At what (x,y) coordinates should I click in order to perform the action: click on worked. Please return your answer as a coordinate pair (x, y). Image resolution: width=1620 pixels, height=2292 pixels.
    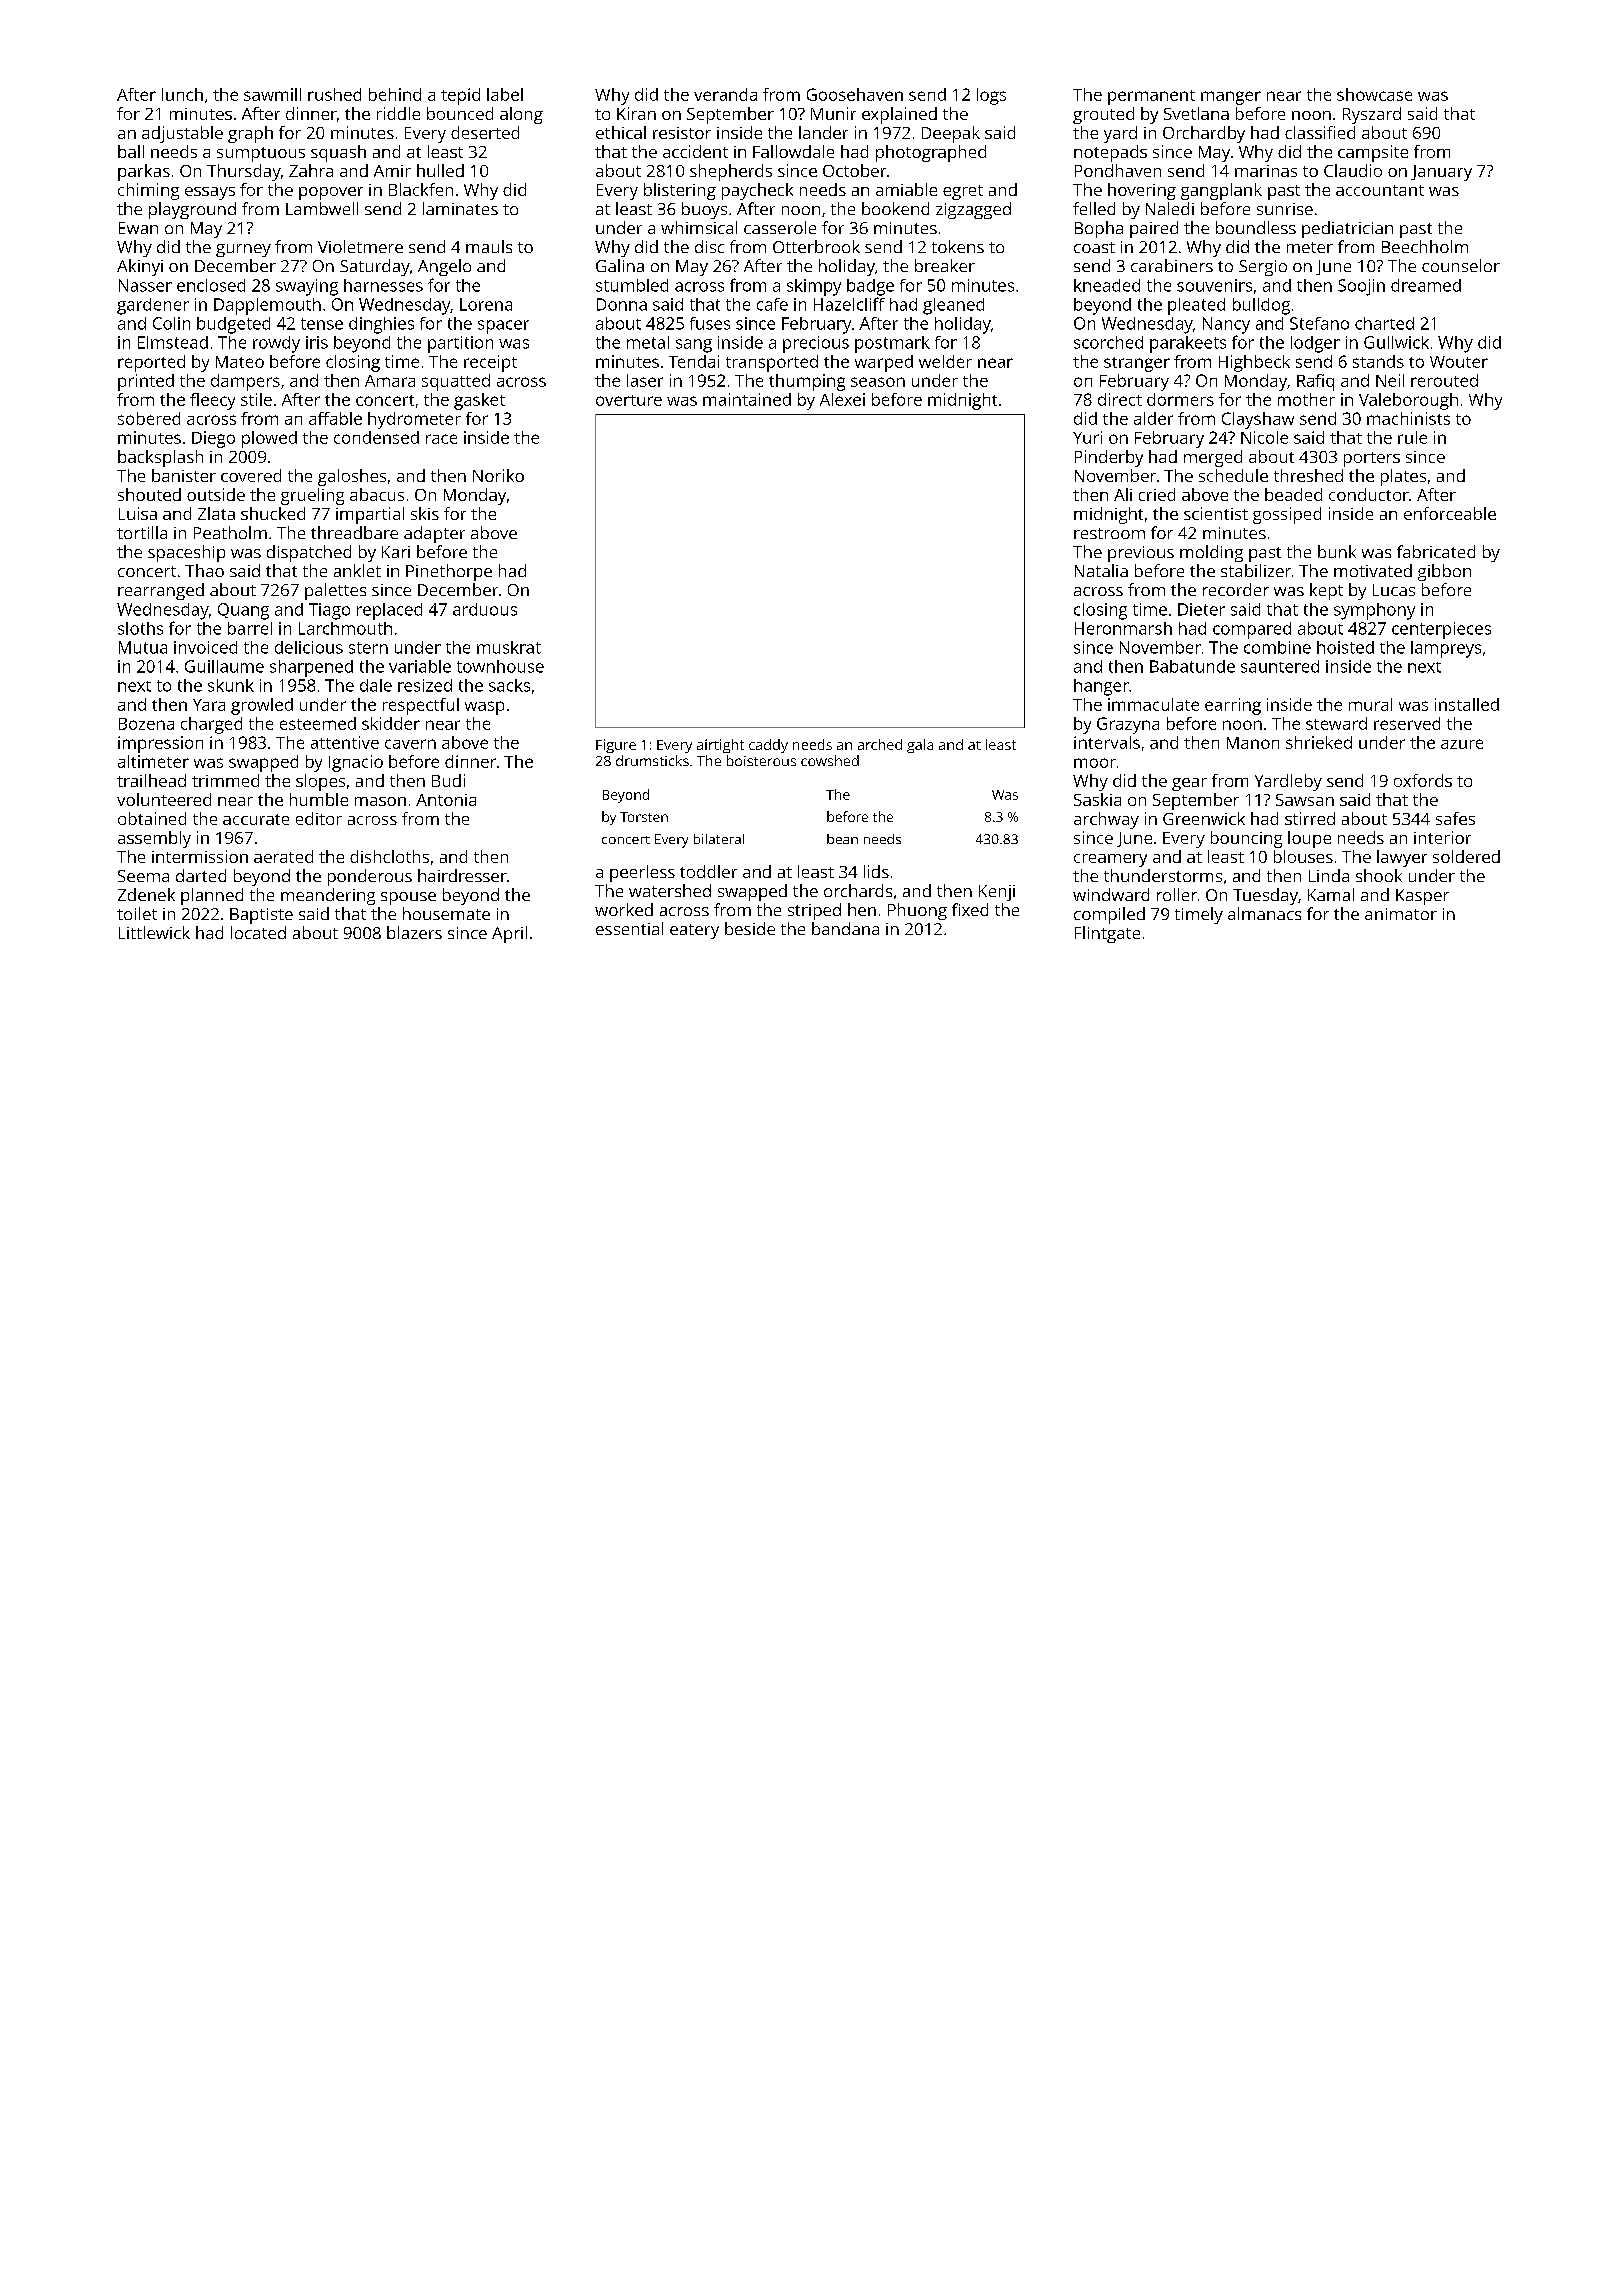
    Looking at the image, I should click on (624, 909).
